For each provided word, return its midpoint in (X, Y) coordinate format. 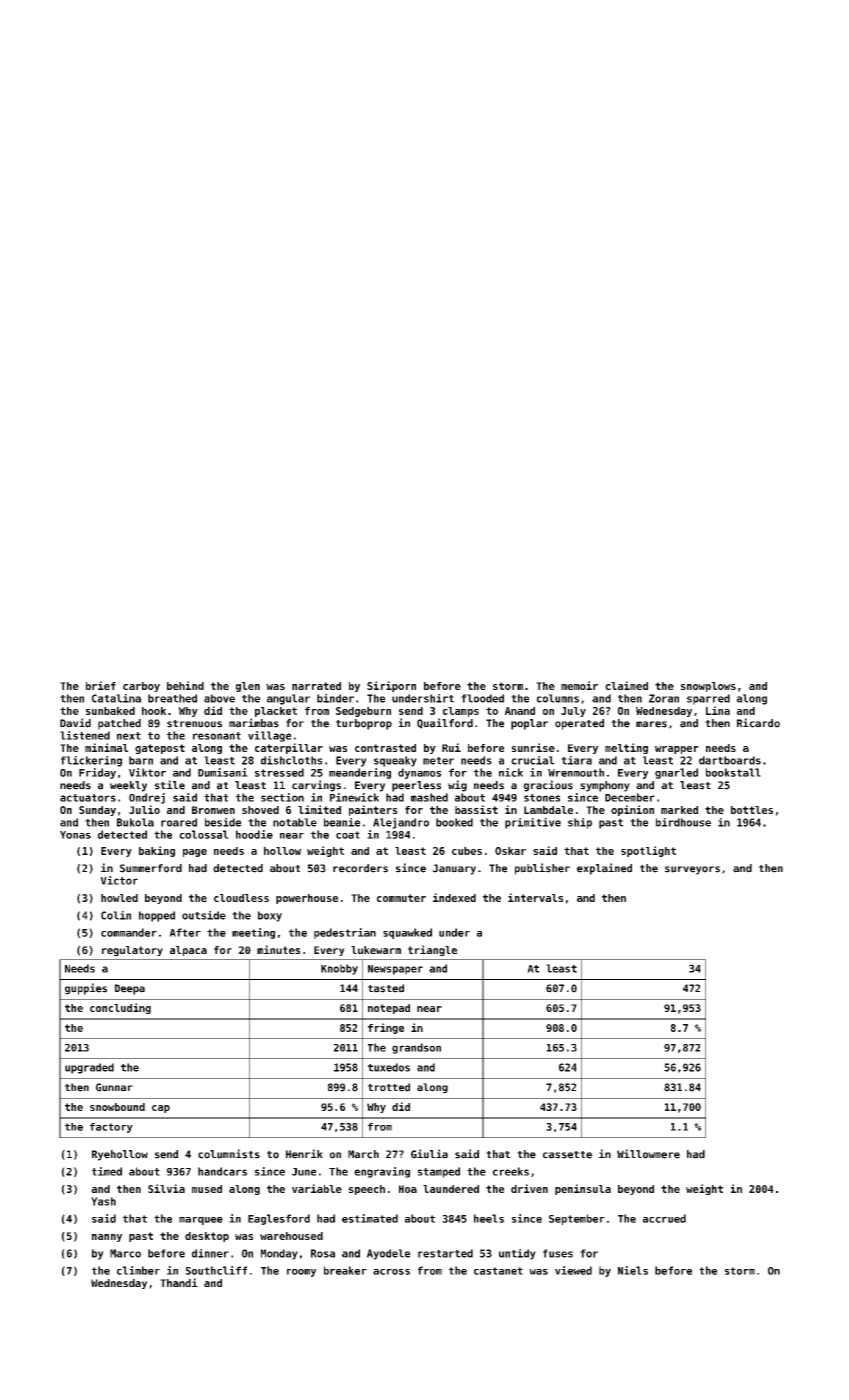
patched (119, 724)
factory (111, 1128)
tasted (386, 988)
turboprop (364, 724)
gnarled (676, 773)
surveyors (692, 870)
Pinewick (354, 797)
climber (138, 1270)
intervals (535, 897)
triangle (432, 950)
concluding (120, 1008)
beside (223, 822)
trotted (389, 1087)
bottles (752, 810)
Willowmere (648, 1154)
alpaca (188, 951)
